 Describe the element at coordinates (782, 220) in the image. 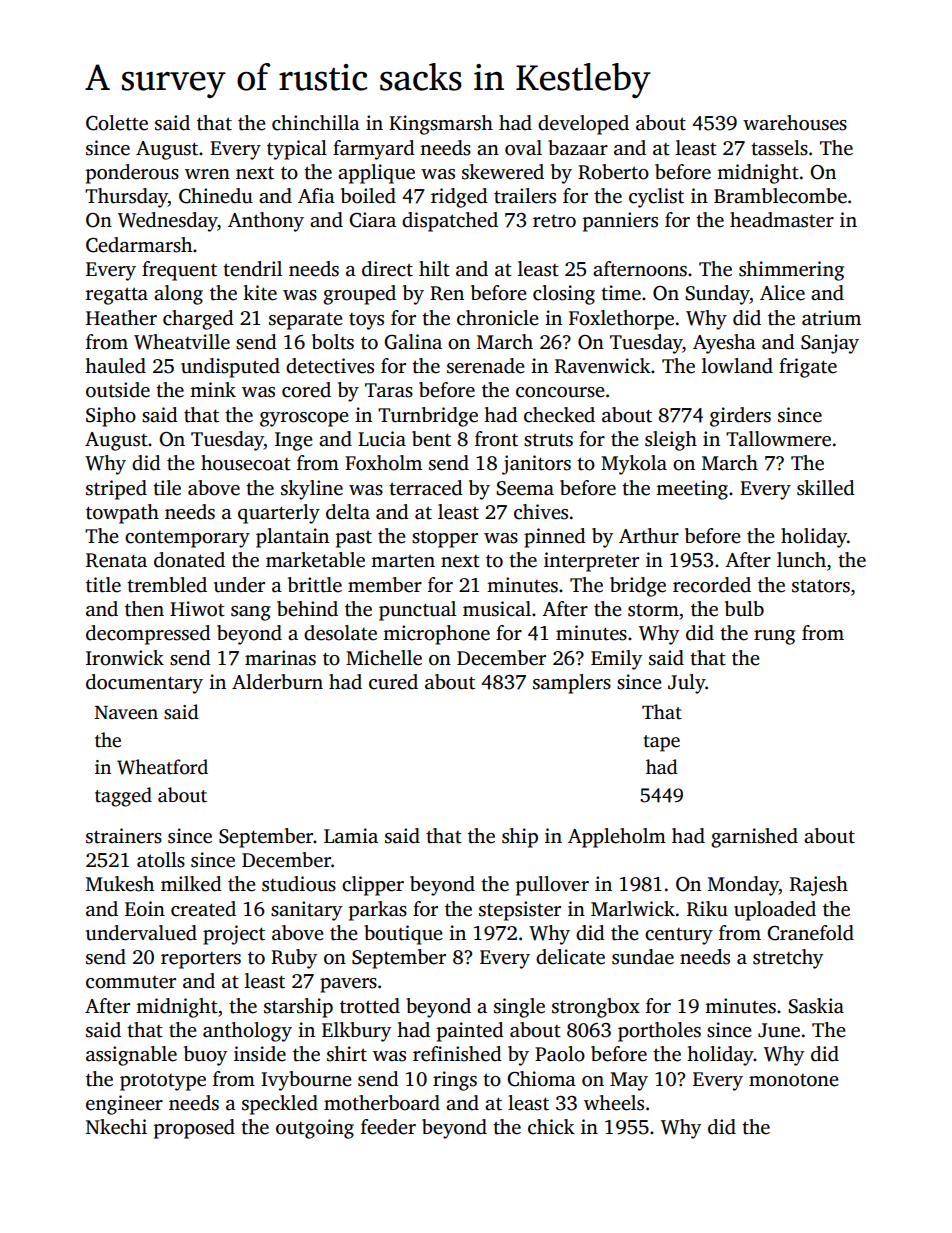

I see `headmaster` at that location.
